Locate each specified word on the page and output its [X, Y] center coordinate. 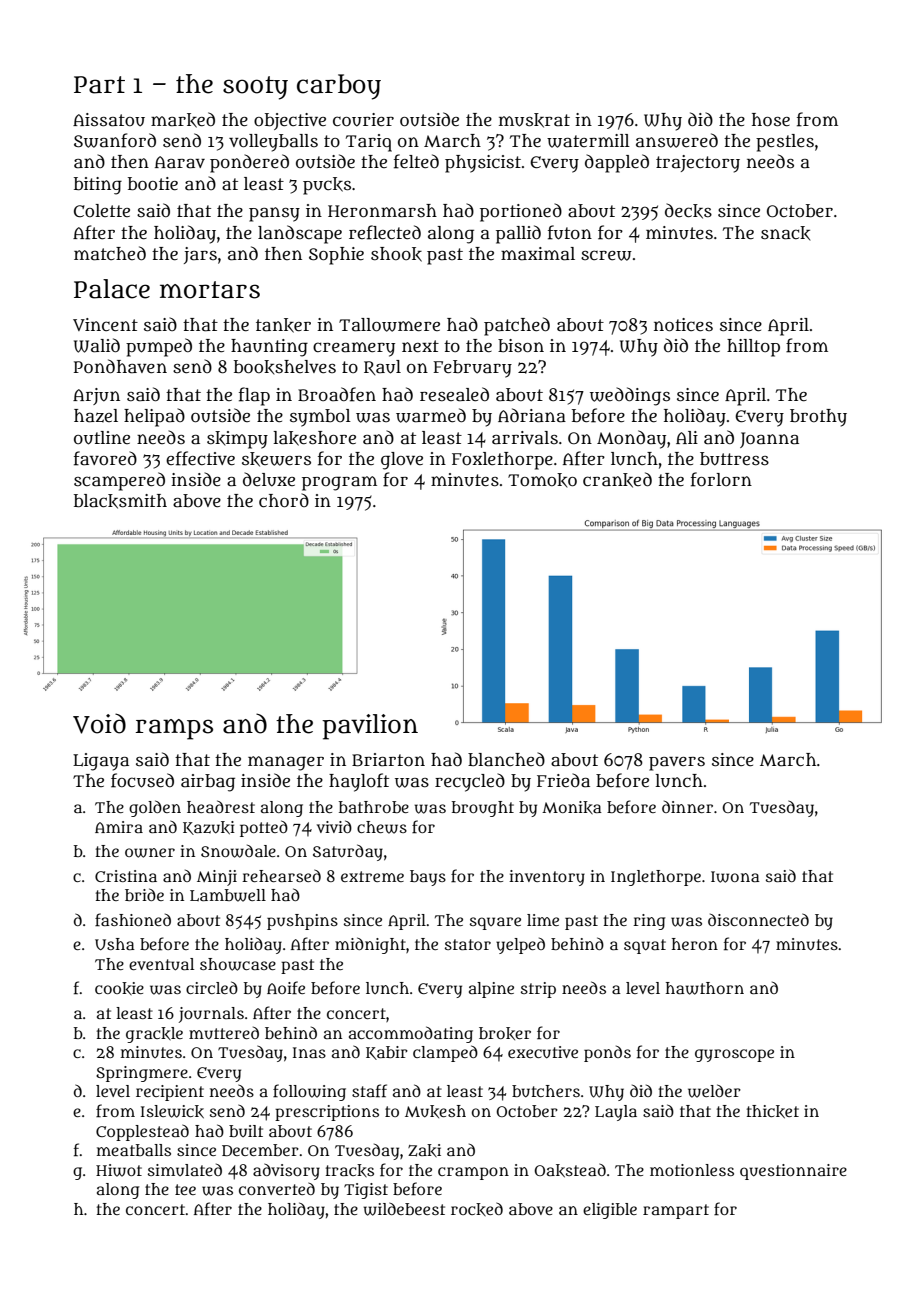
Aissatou [109, 120]
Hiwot [119, 1170]
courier [363, 120]
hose [771, 120]
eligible [610, 1211]
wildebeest [404, 1209]
